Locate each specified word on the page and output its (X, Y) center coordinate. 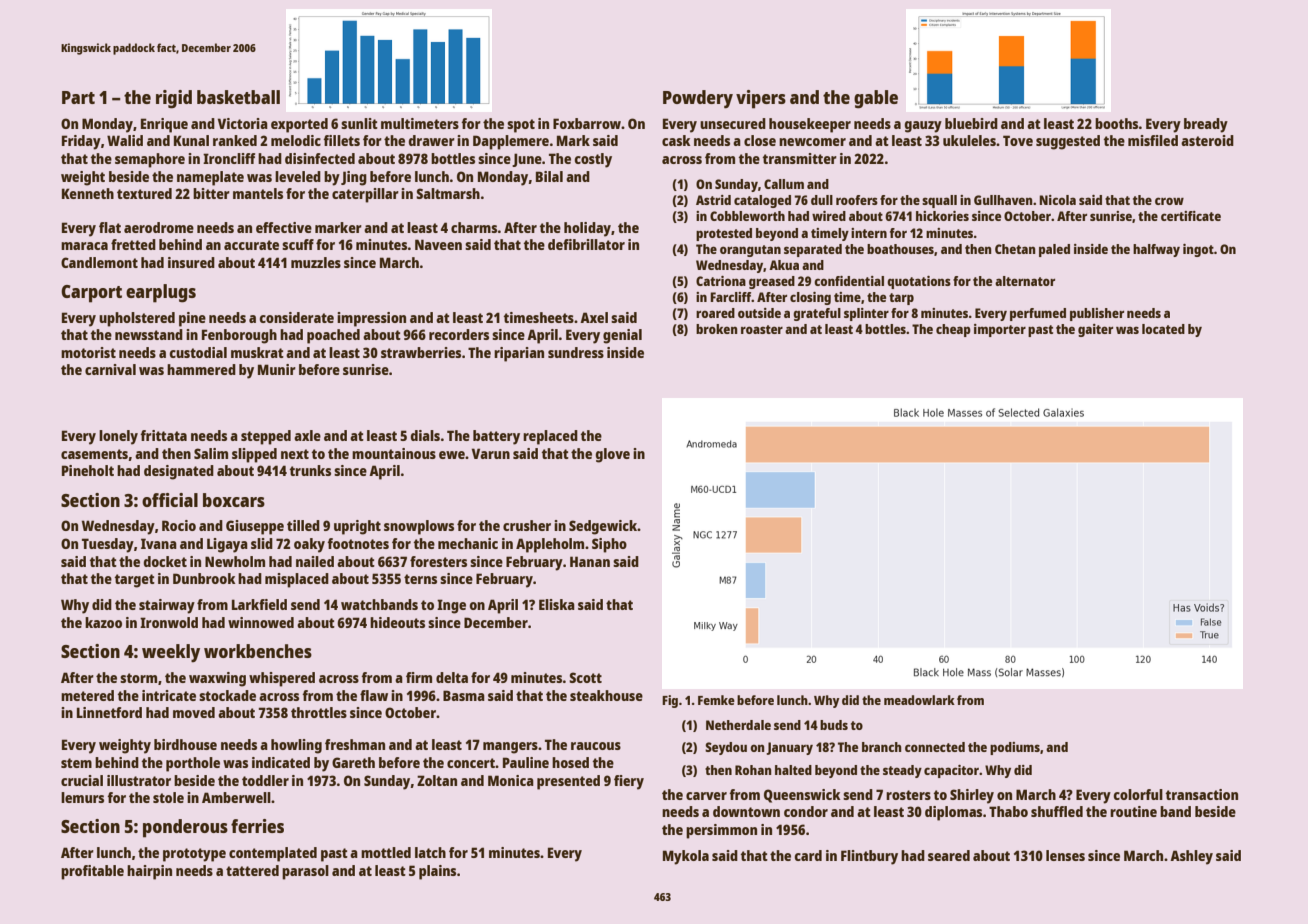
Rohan (753, 770)
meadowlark (919, 700)
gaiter (1095, 330)
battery (496, 437)
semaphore (150, 160)
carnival (110, 369)
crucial (82, 780)
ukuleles (969, 140)
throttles (319, 712)
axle (307, 435)
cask (676, 140)
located (1163, 329)
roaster (762, 329)
